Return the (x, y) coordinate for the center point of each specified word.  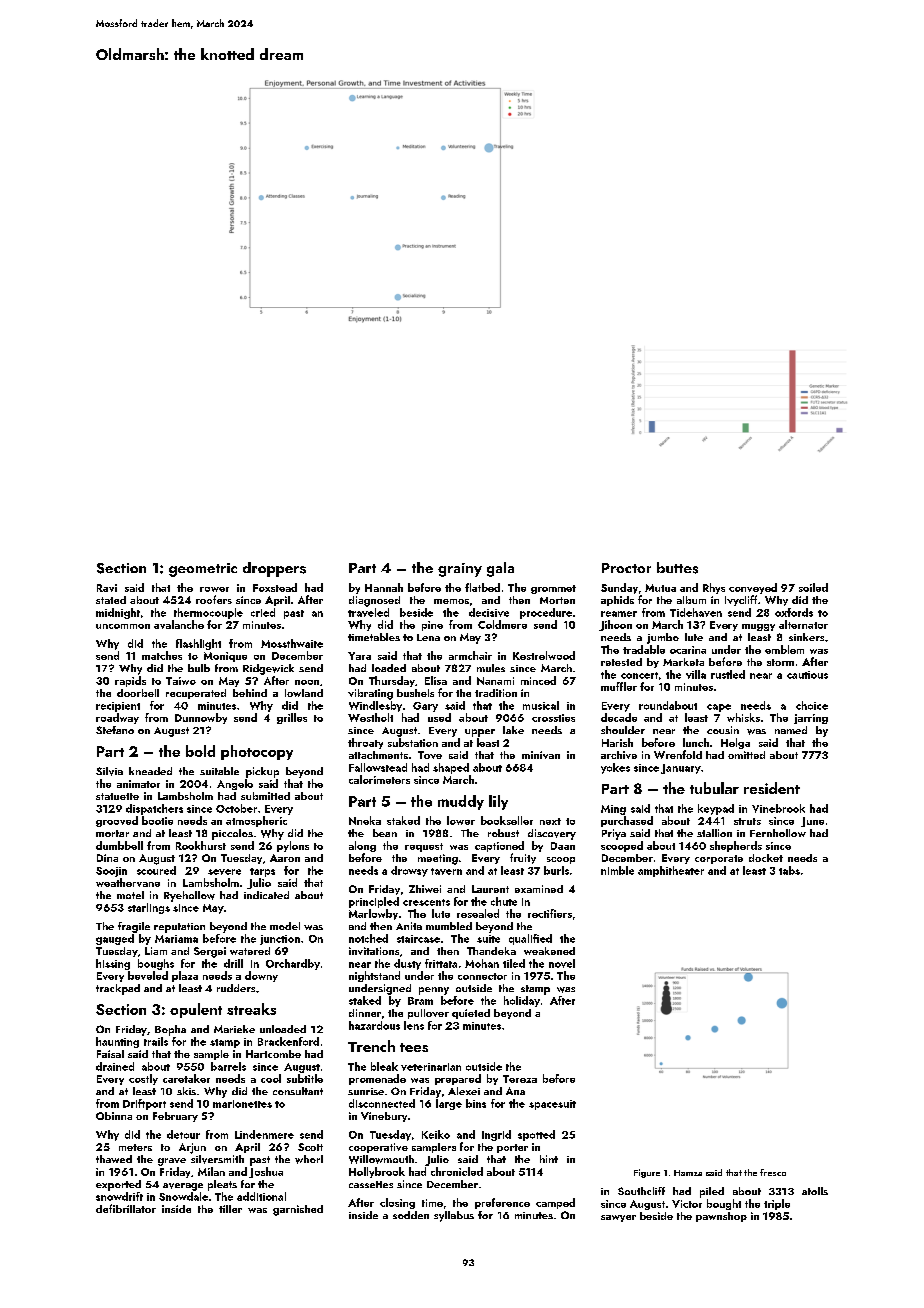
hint (549, 1159)
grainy (460, 570)
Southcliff (641, 1191)
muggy (758, 627)
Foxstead (275, 587)
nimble (617, 870)
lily (498, 802)
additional (261, 1196)
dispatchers (154, 809)
